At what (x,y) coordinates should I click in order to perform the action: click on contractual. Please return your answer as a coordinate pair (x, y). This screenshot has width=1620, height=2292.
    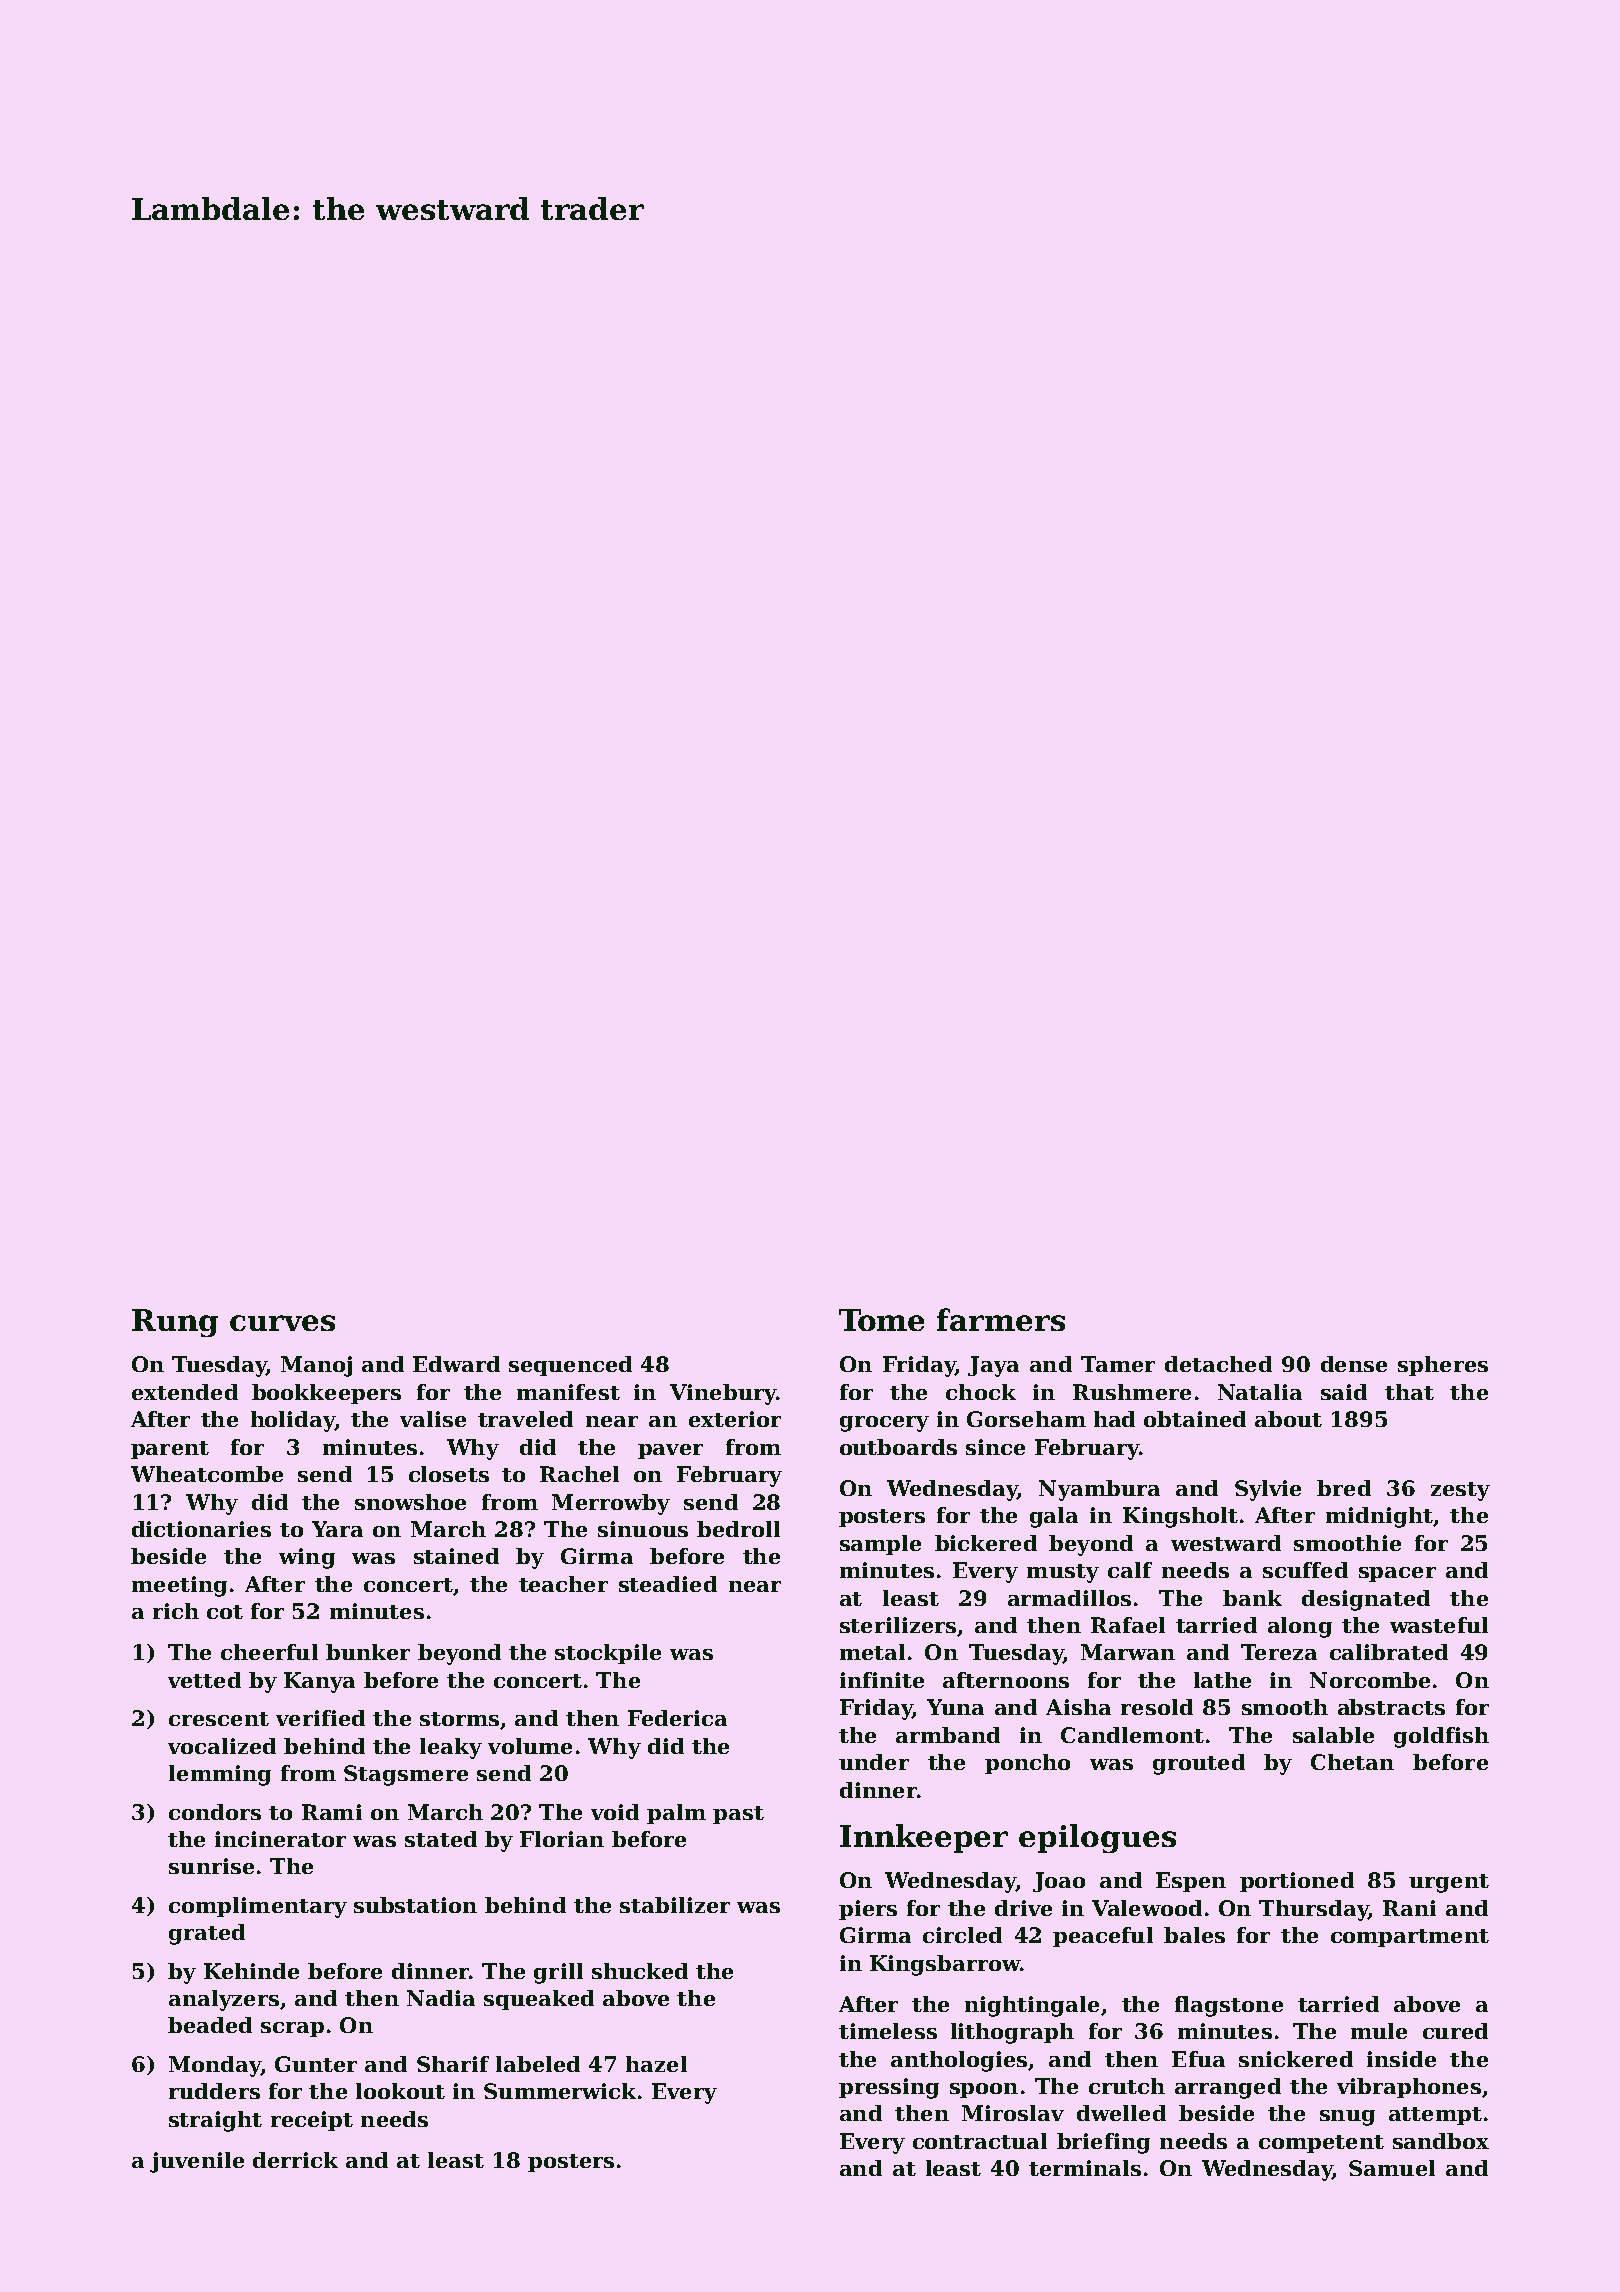
    Looking at the image, I should click on (980, 2141).
